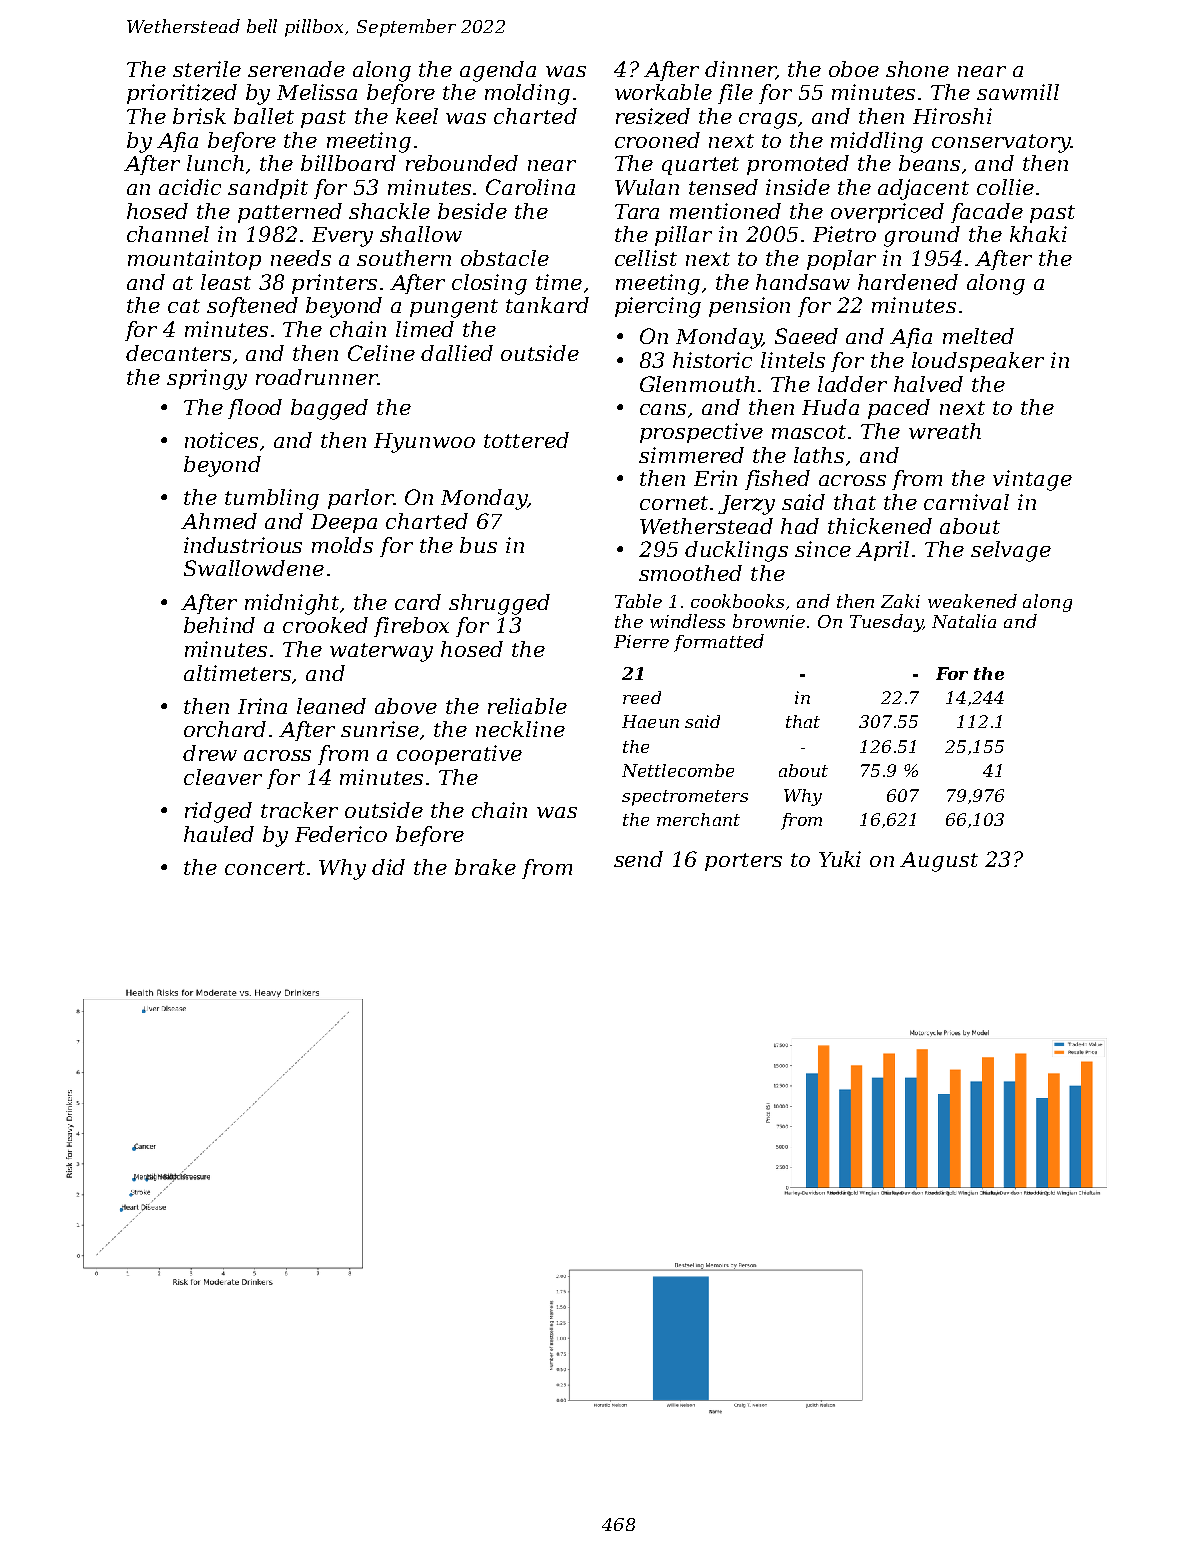 This screenshot has height=1558, width=1204. What do you see at coordinates (268, 189) in the screenshot?
I see `sandpit` at bounding box center [268, 189].
